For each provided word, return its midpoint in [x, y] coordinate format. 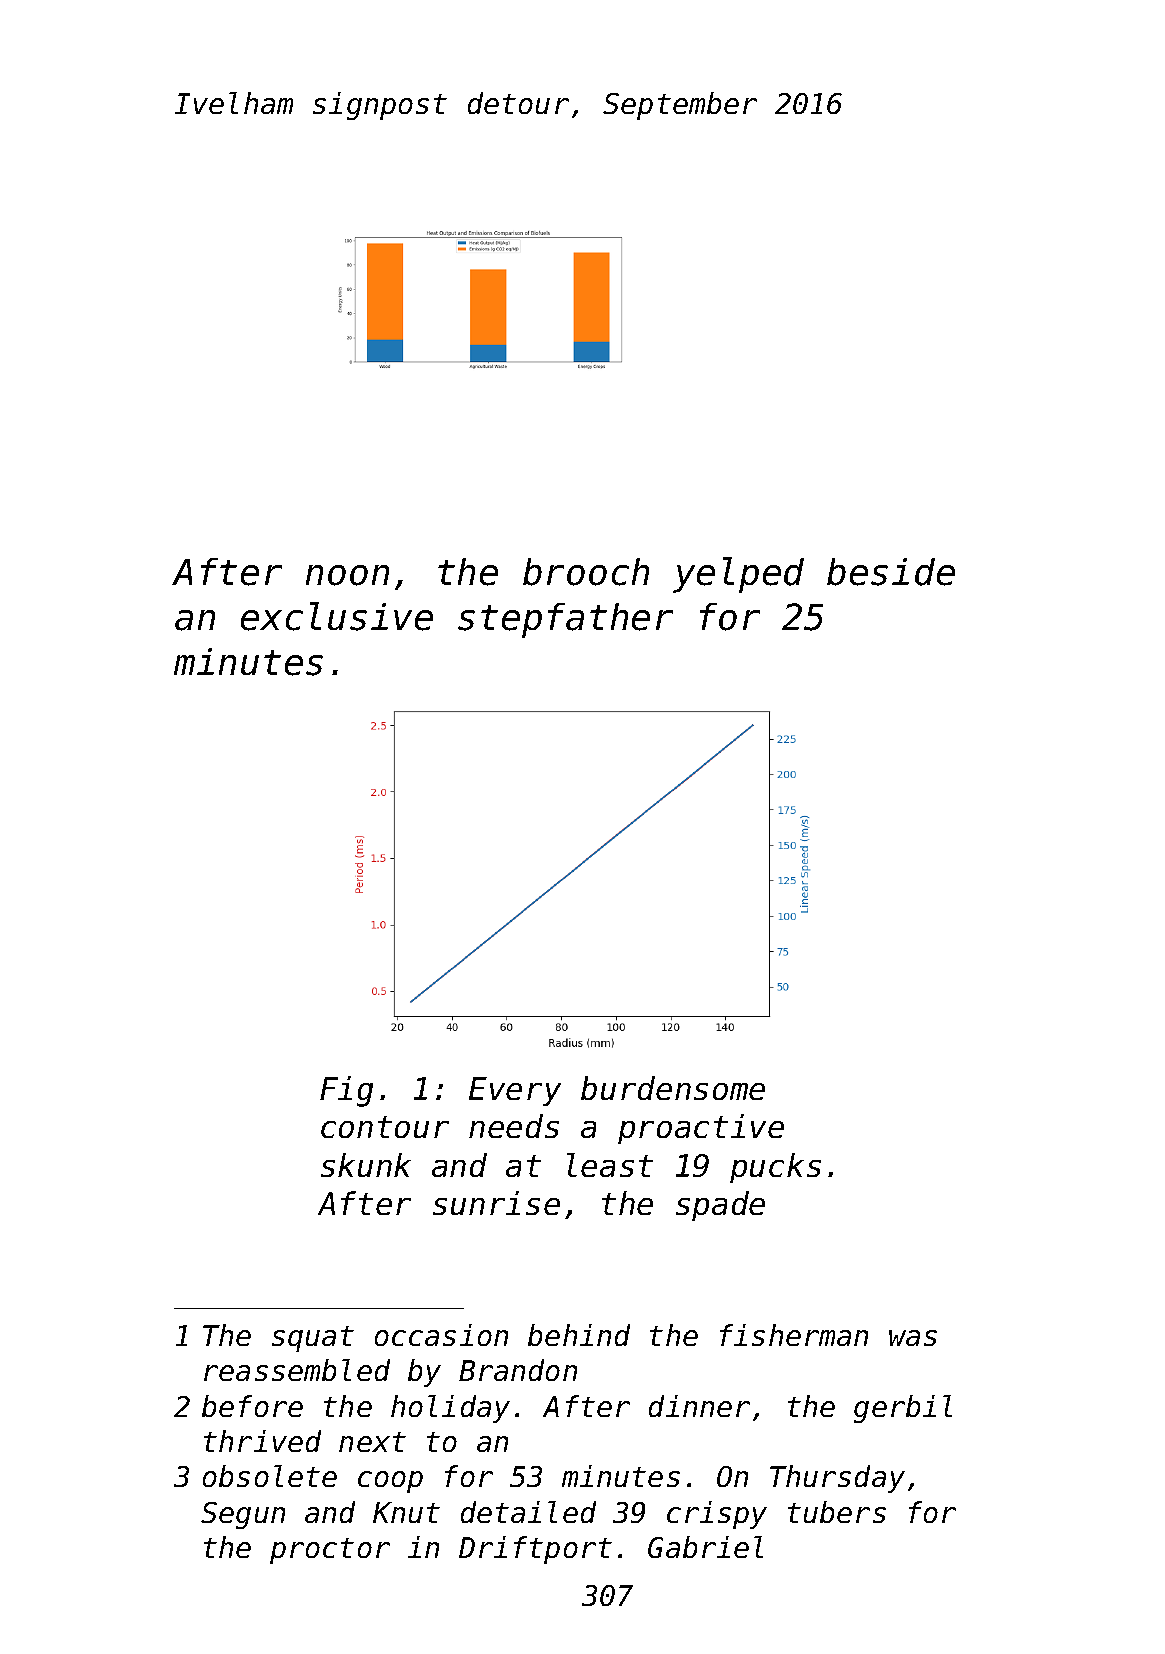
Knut [406, 1512]
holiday [450, 1409]
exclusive [337, 616]
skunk [366, 1165]
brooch [586, 572]
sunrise [496, 1203]
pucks [775, 1168]
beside [891, 572]
